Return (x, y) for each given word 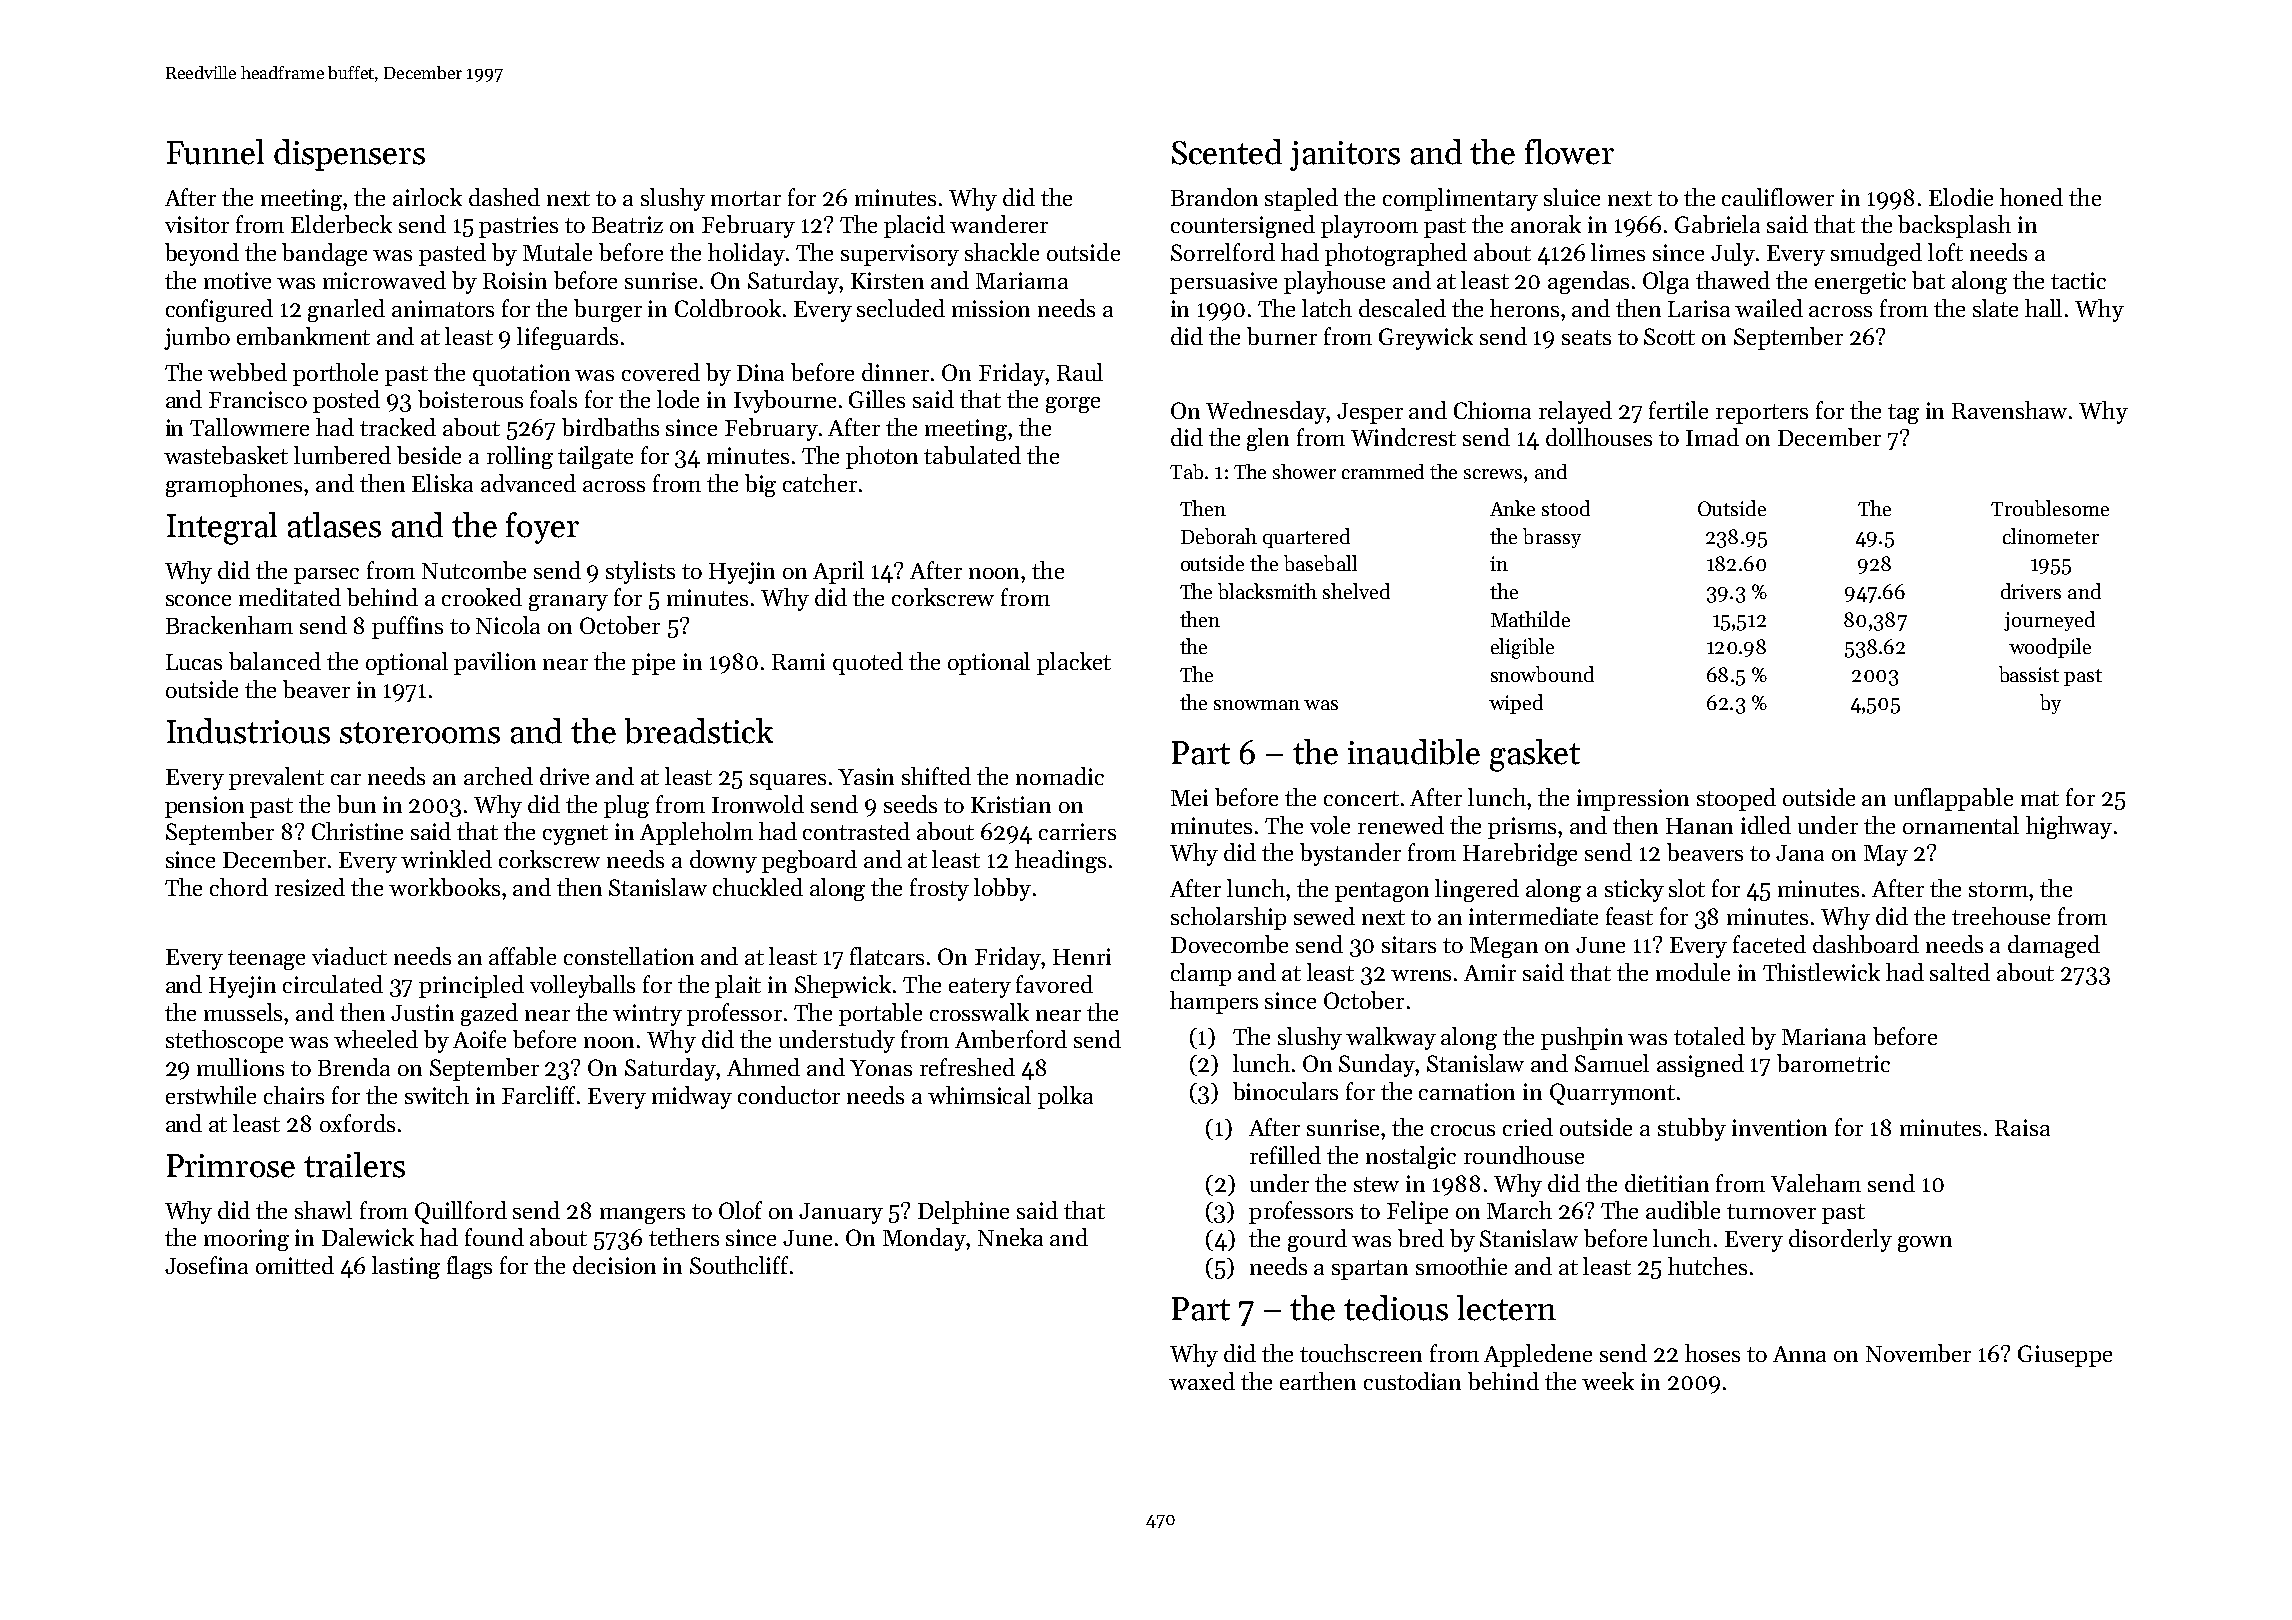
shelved (1356, 591)
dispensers (349, 155)
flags (469, 1267)
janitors (1345, 156)
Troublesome (2050, 508)
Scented (1227, 152)
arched (498, 776)
